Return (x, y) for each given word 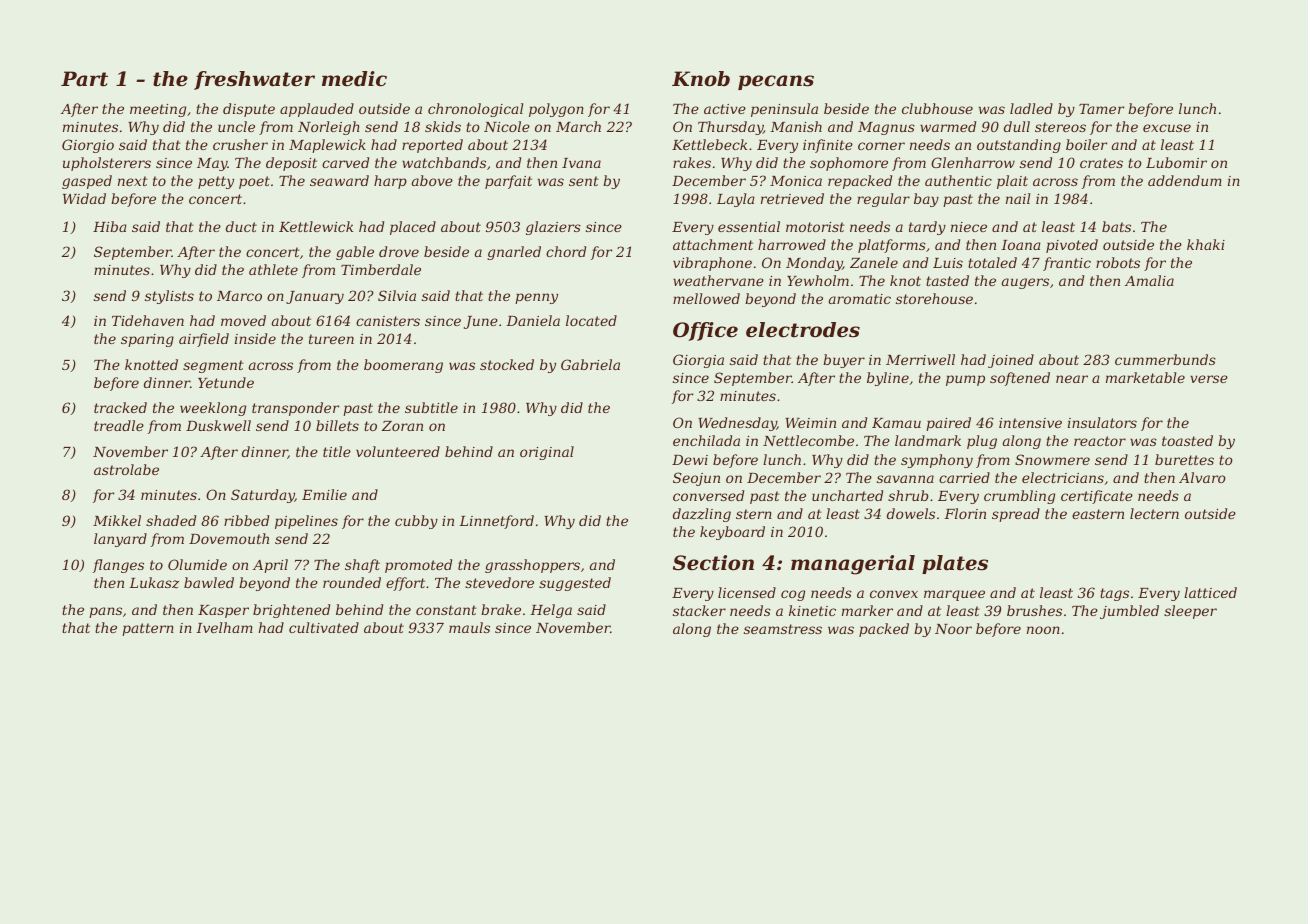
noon (1043, 630)
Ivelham (224, 627)
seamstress (783, 629)
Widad (84, 198)
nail (1018, 198)
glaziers (553, 228)
